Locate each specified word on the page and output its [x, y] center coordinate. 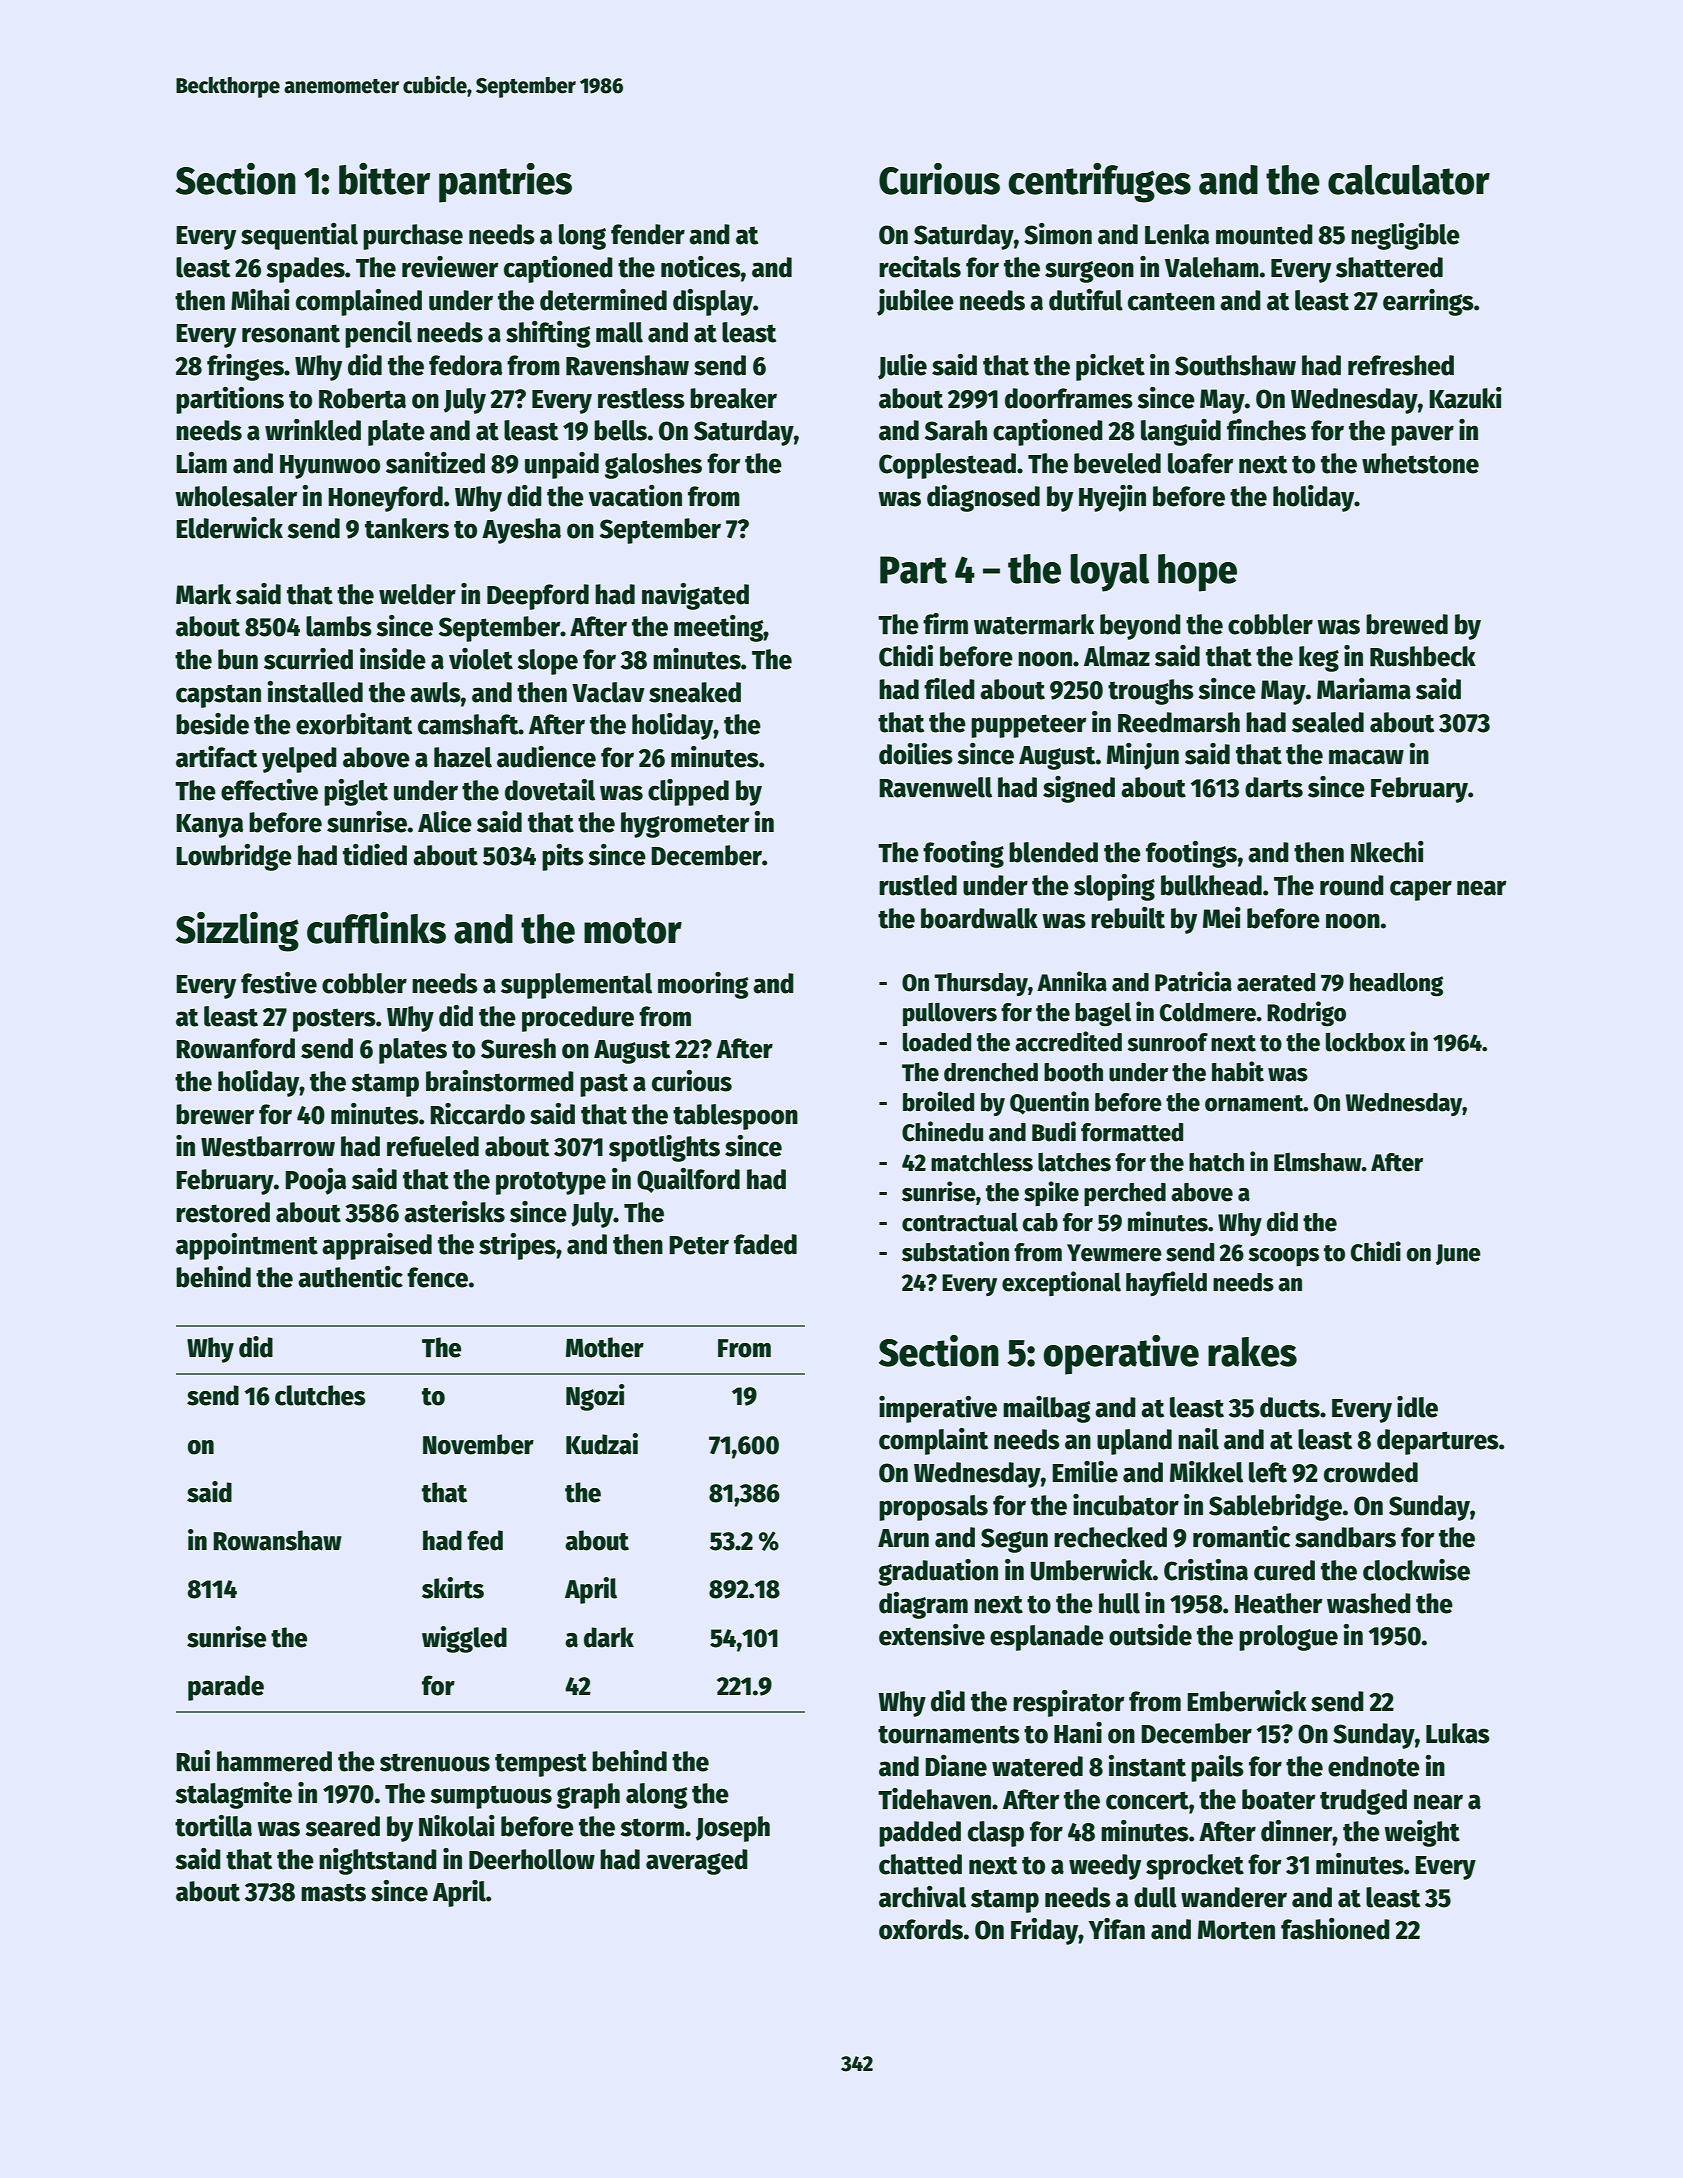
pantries [505, 183]
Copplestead [947, 466]
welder [417, 594]
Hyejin [1112, 498]
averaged [697, 1862]
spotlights [664, 1148]
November [478, 1444]
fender [648, 234]
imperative [938, 1409]
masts [333, 1892]
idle [1417, 1407]
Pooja [315, 1181]
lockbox [1366, 1042]
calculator [1409, 180]
